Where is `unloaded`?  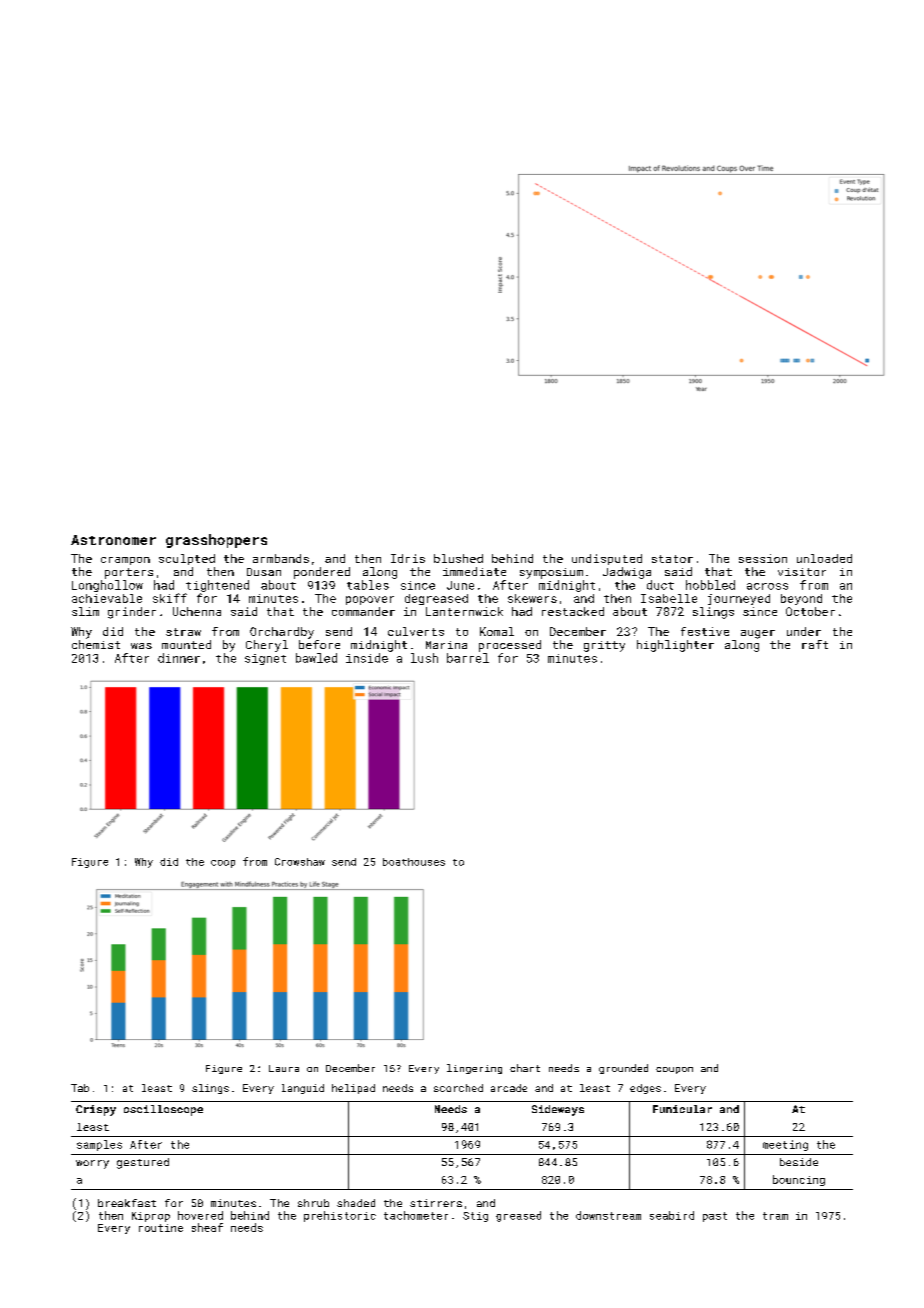 unloaded is located at coordinates (824, 558).
